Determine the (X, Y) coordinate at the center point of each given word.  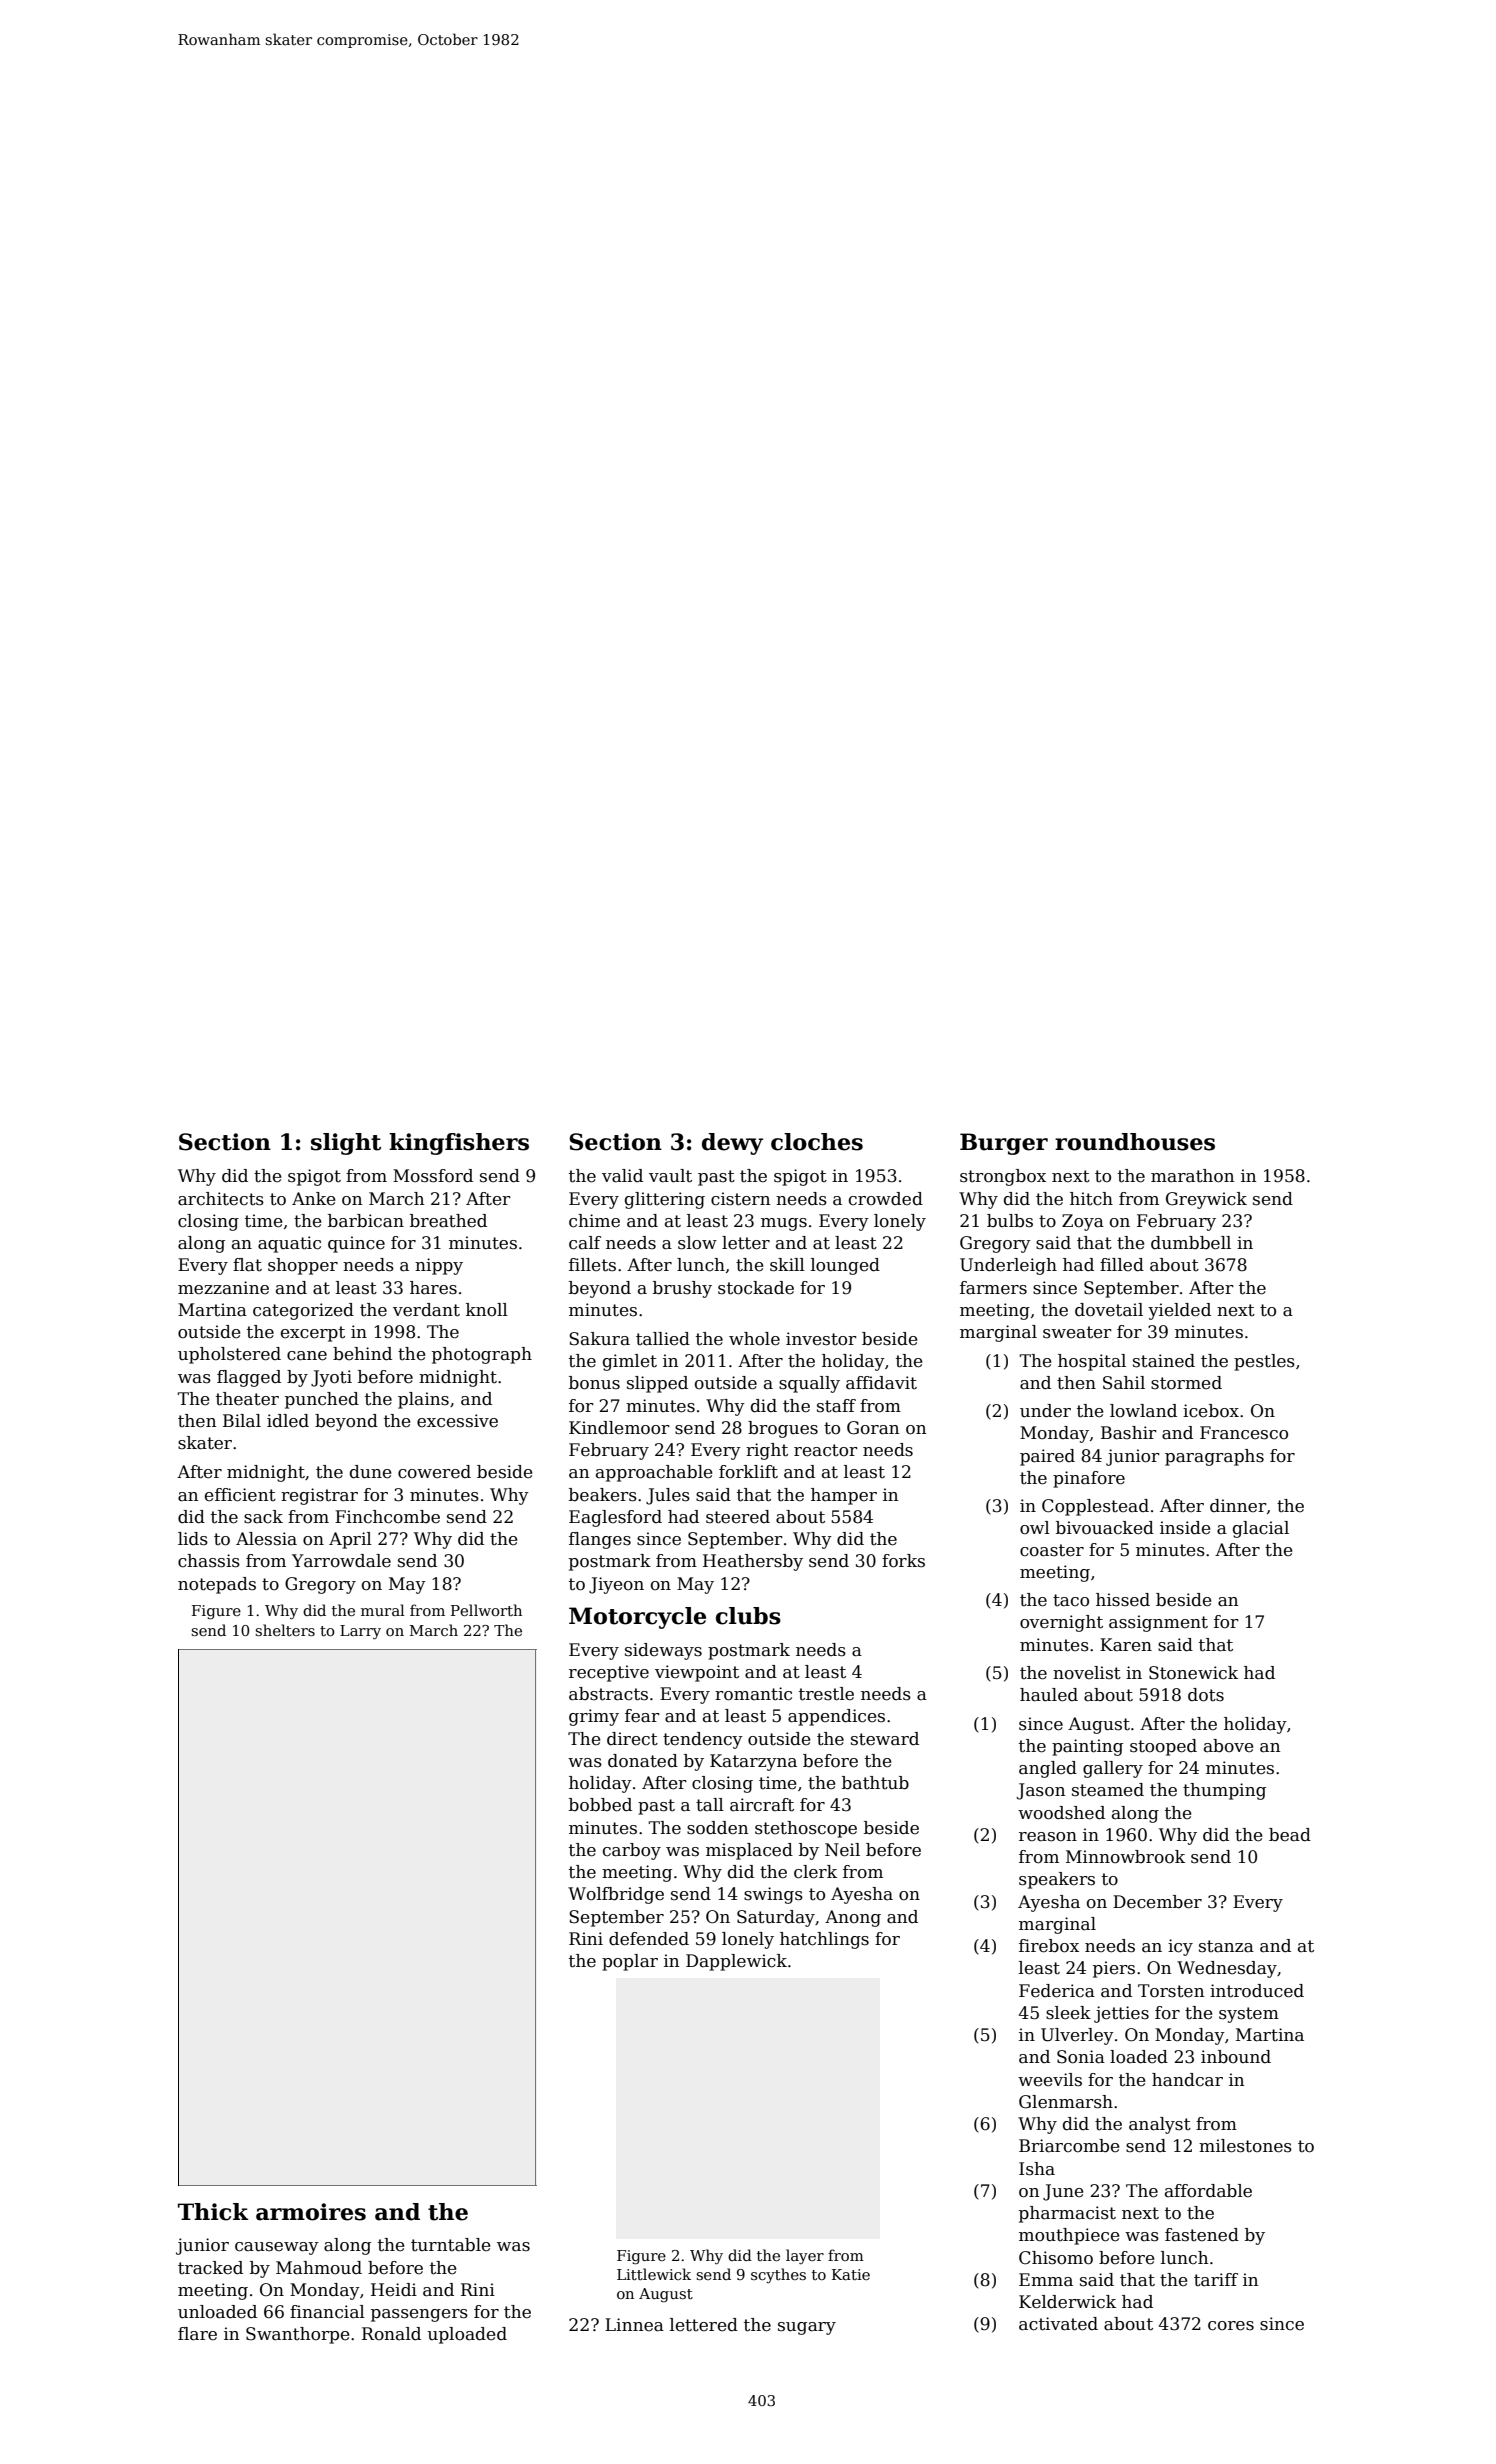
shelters (285, 1630)
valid (622, 1176)
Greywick (1206, 1200)
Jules (668, 1496)
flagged (249, 1378)
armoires (311, 2212)
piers (1114, 1969)
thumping (1224, 1791)
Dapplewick (736, 1962)
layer (805, 2256)
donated (643, 1761)
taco (1071, 1600)
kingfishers (459, 1144)
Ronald (391, 2334)
